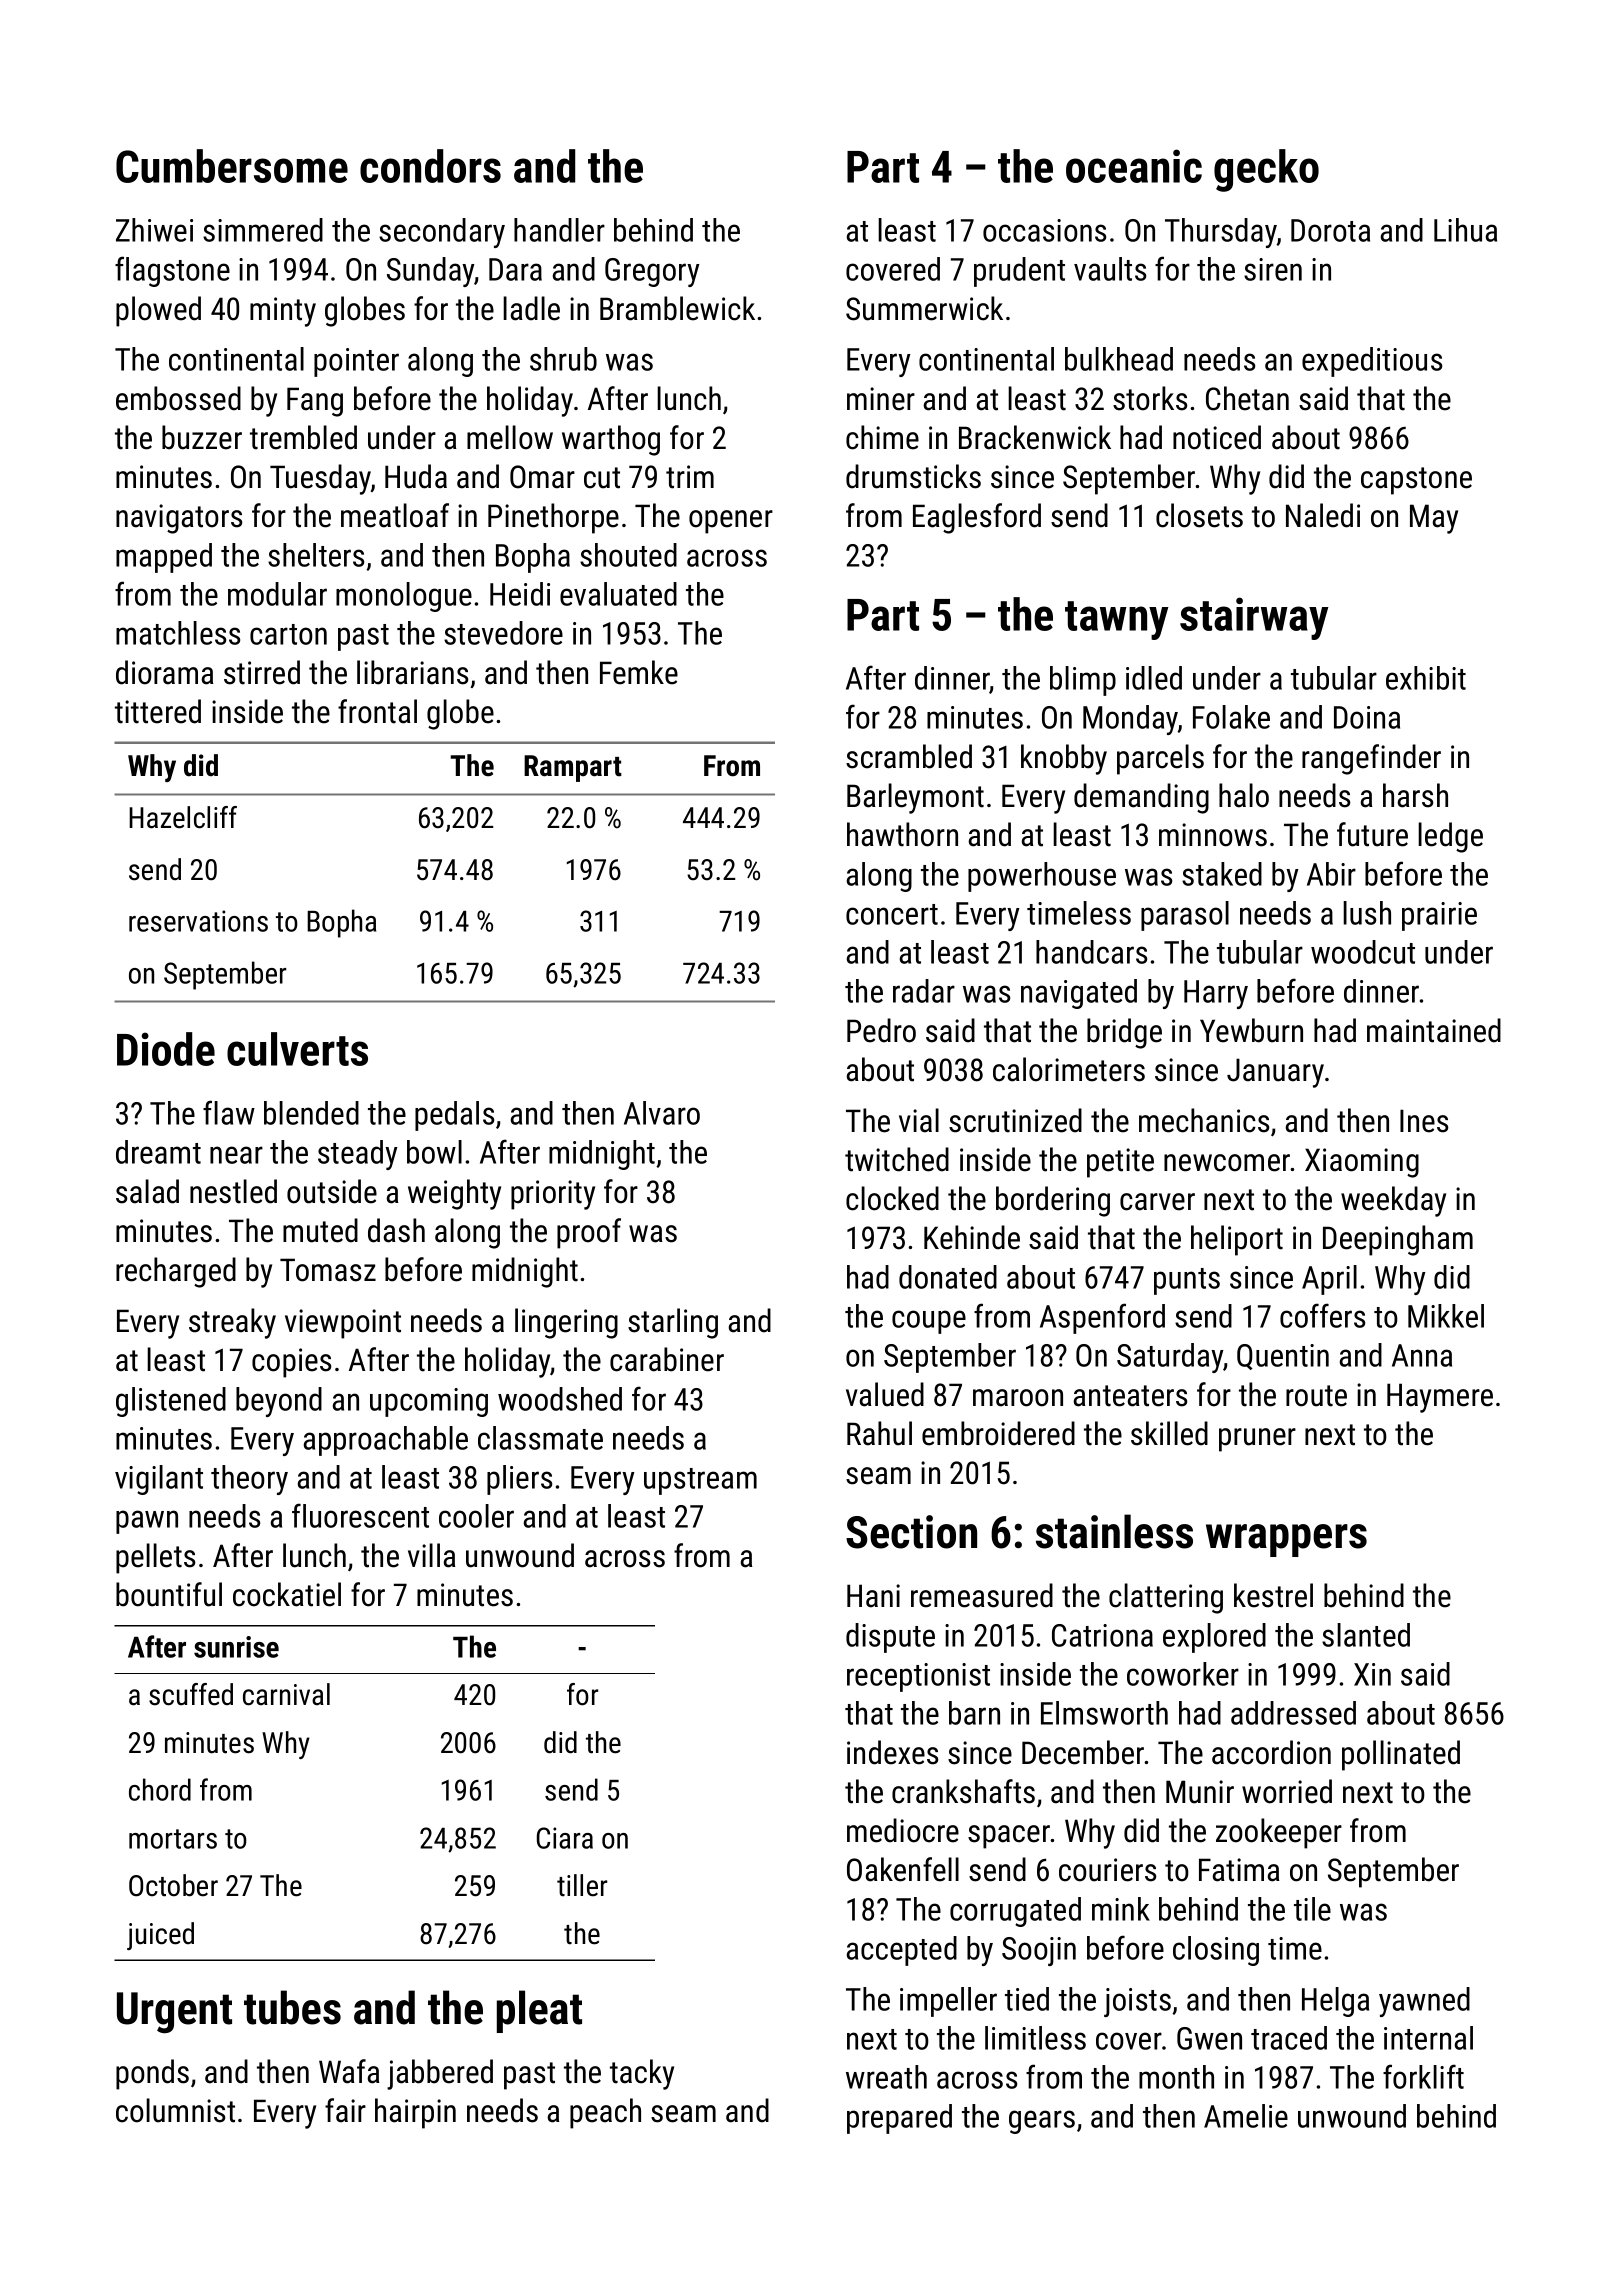 The image size is (1620, 2292). I want to click on stevedore, so click(503, 633).
